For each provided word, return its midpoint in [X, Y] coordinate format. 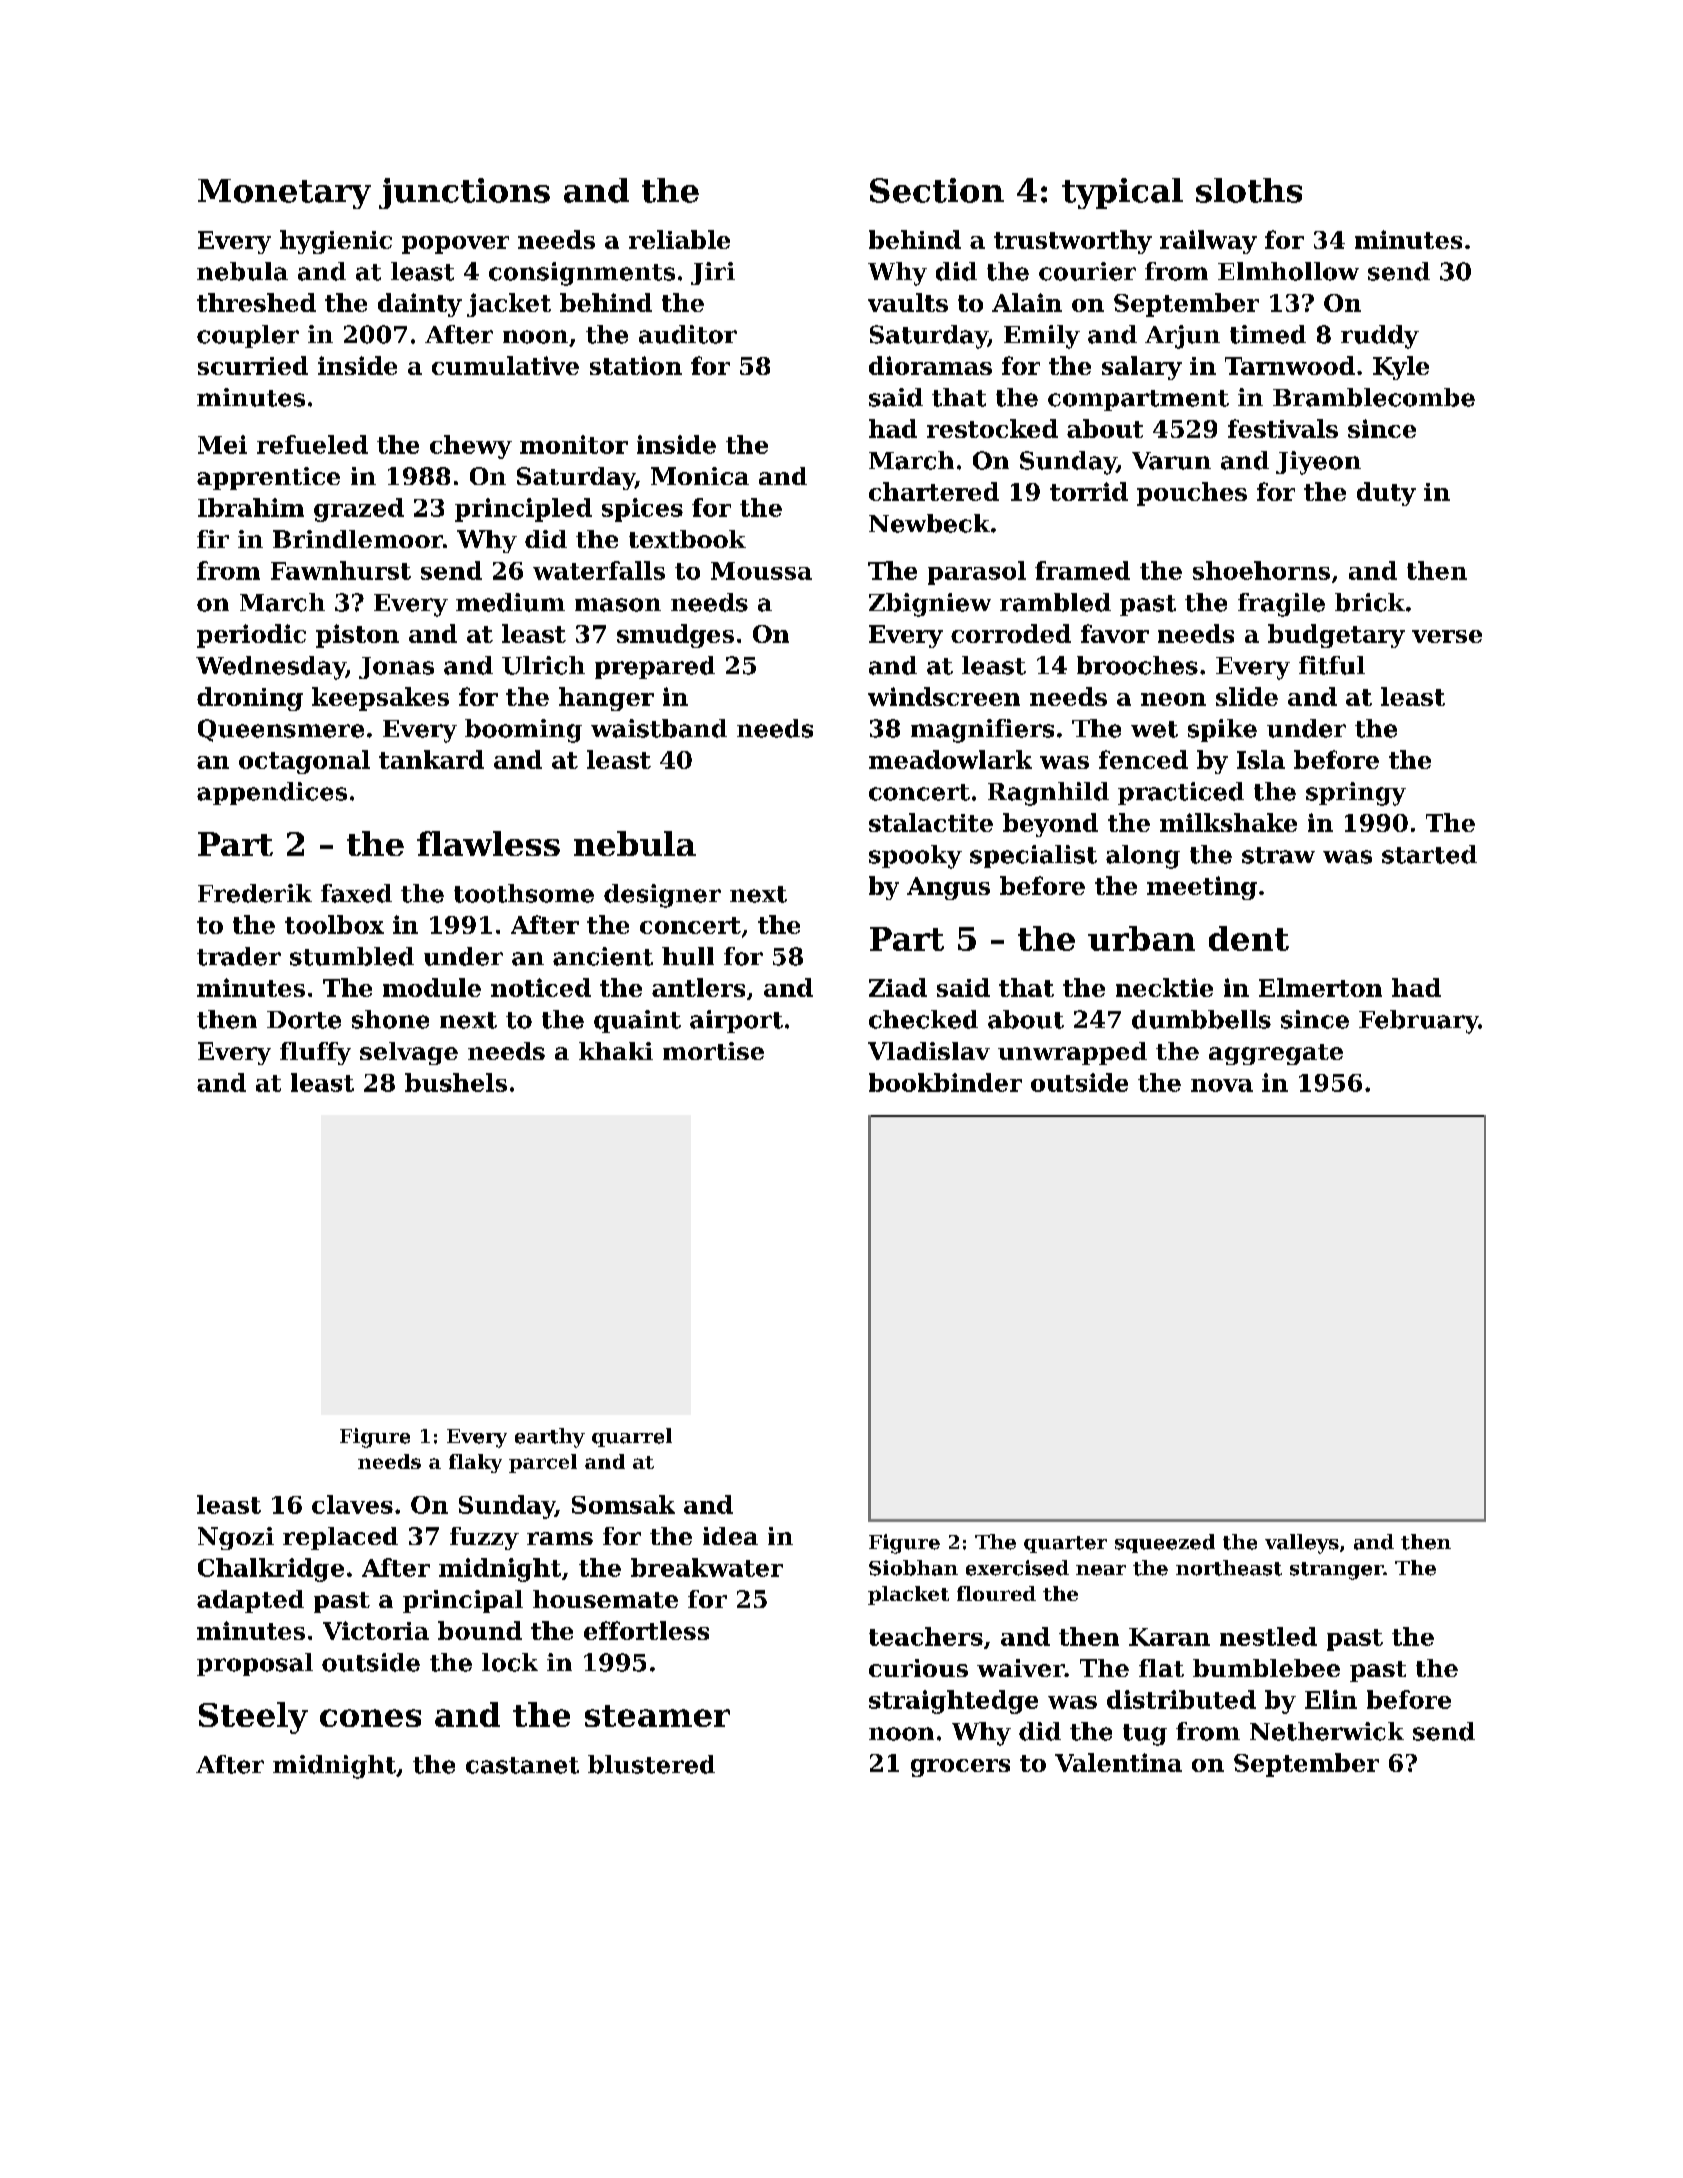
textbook [687, 539]
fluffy [315, 1053]
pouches [1192, 494]
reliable [679, 239]
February [1419, 1022]
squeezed [1165, 1543]
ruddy [1380, 337]
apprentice [268, 478]
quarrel [632, 1437]
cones [370, 1718]
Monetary [284, 194]
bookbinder [945, 1082]
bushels [456, 1082]
